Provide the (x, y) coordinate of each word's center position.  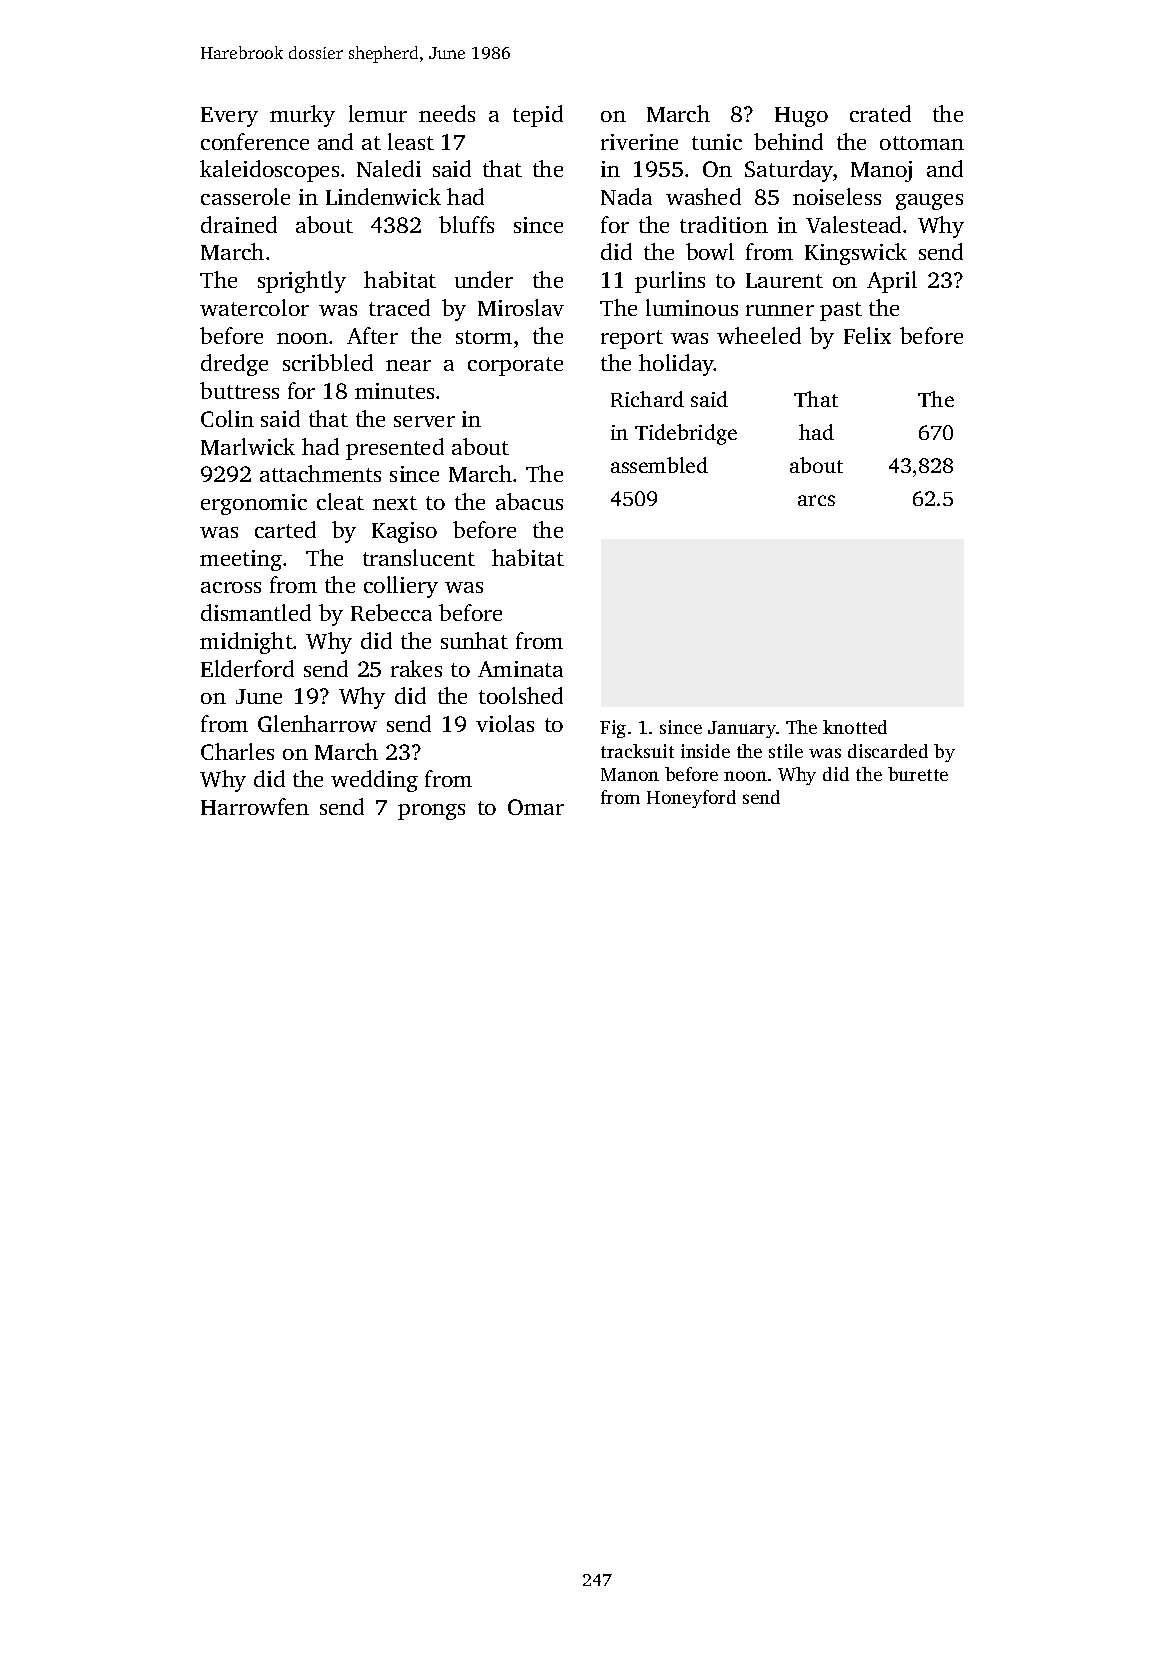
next (395, 503)
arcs (816, 500)
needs (447, 113)
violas (505, 723)
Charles (237, 751)
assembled (659, 465)
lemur (378, 113)
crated (880, 113)
